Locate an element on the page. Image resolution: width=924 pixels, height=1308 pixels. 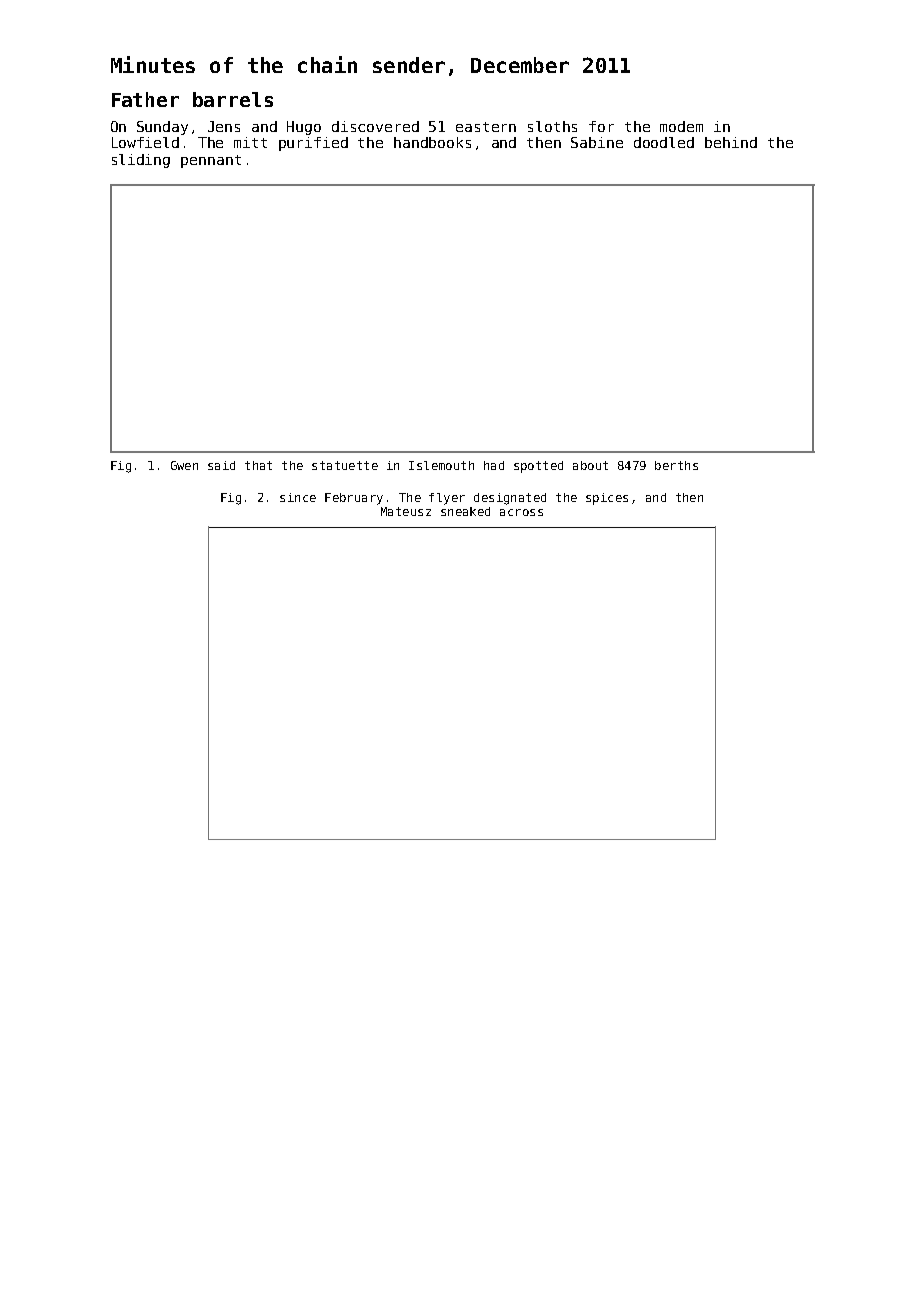
modem is located at coordinates (681, 126).
